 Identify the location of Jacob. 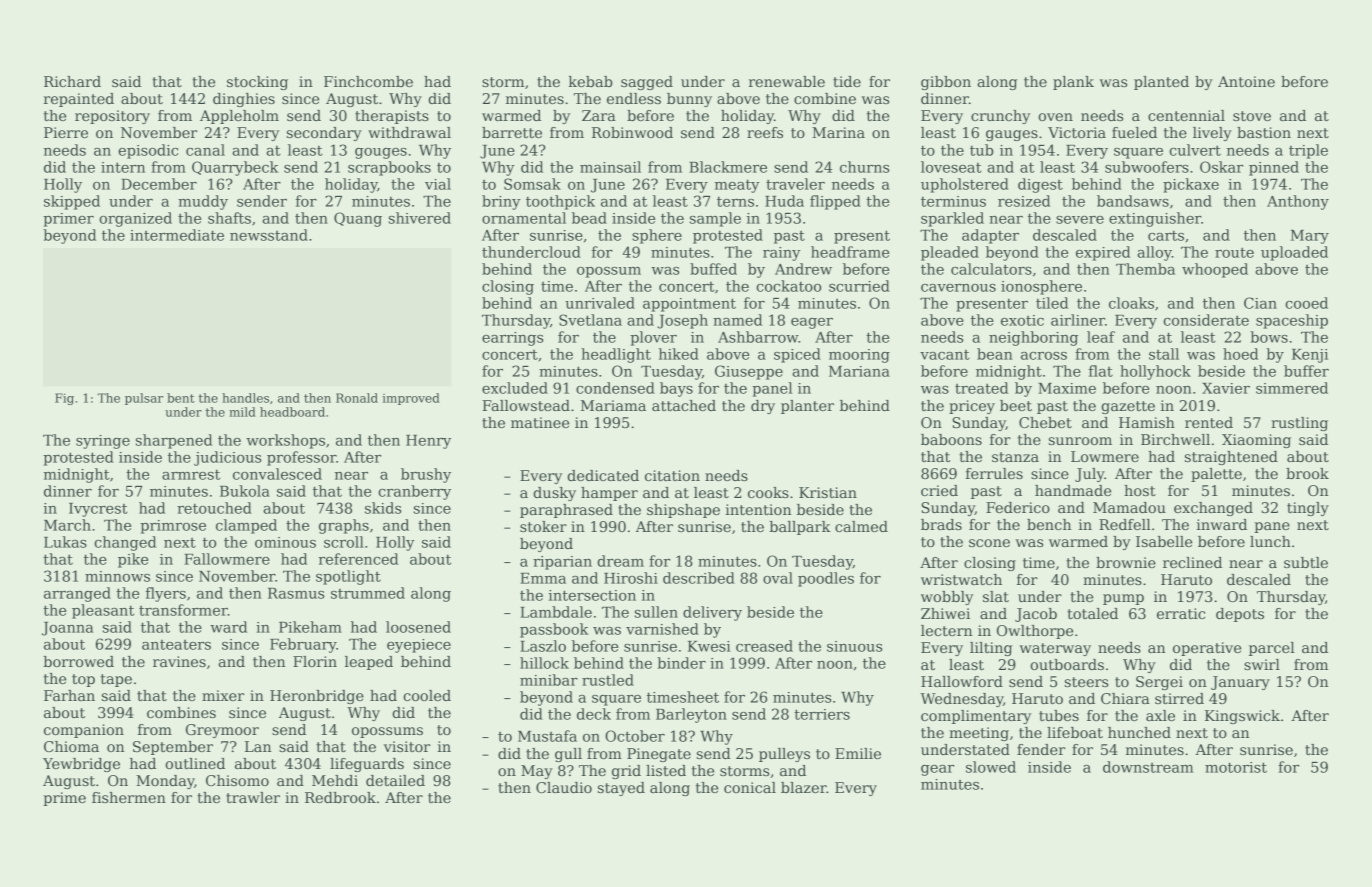
(1036, 615).
